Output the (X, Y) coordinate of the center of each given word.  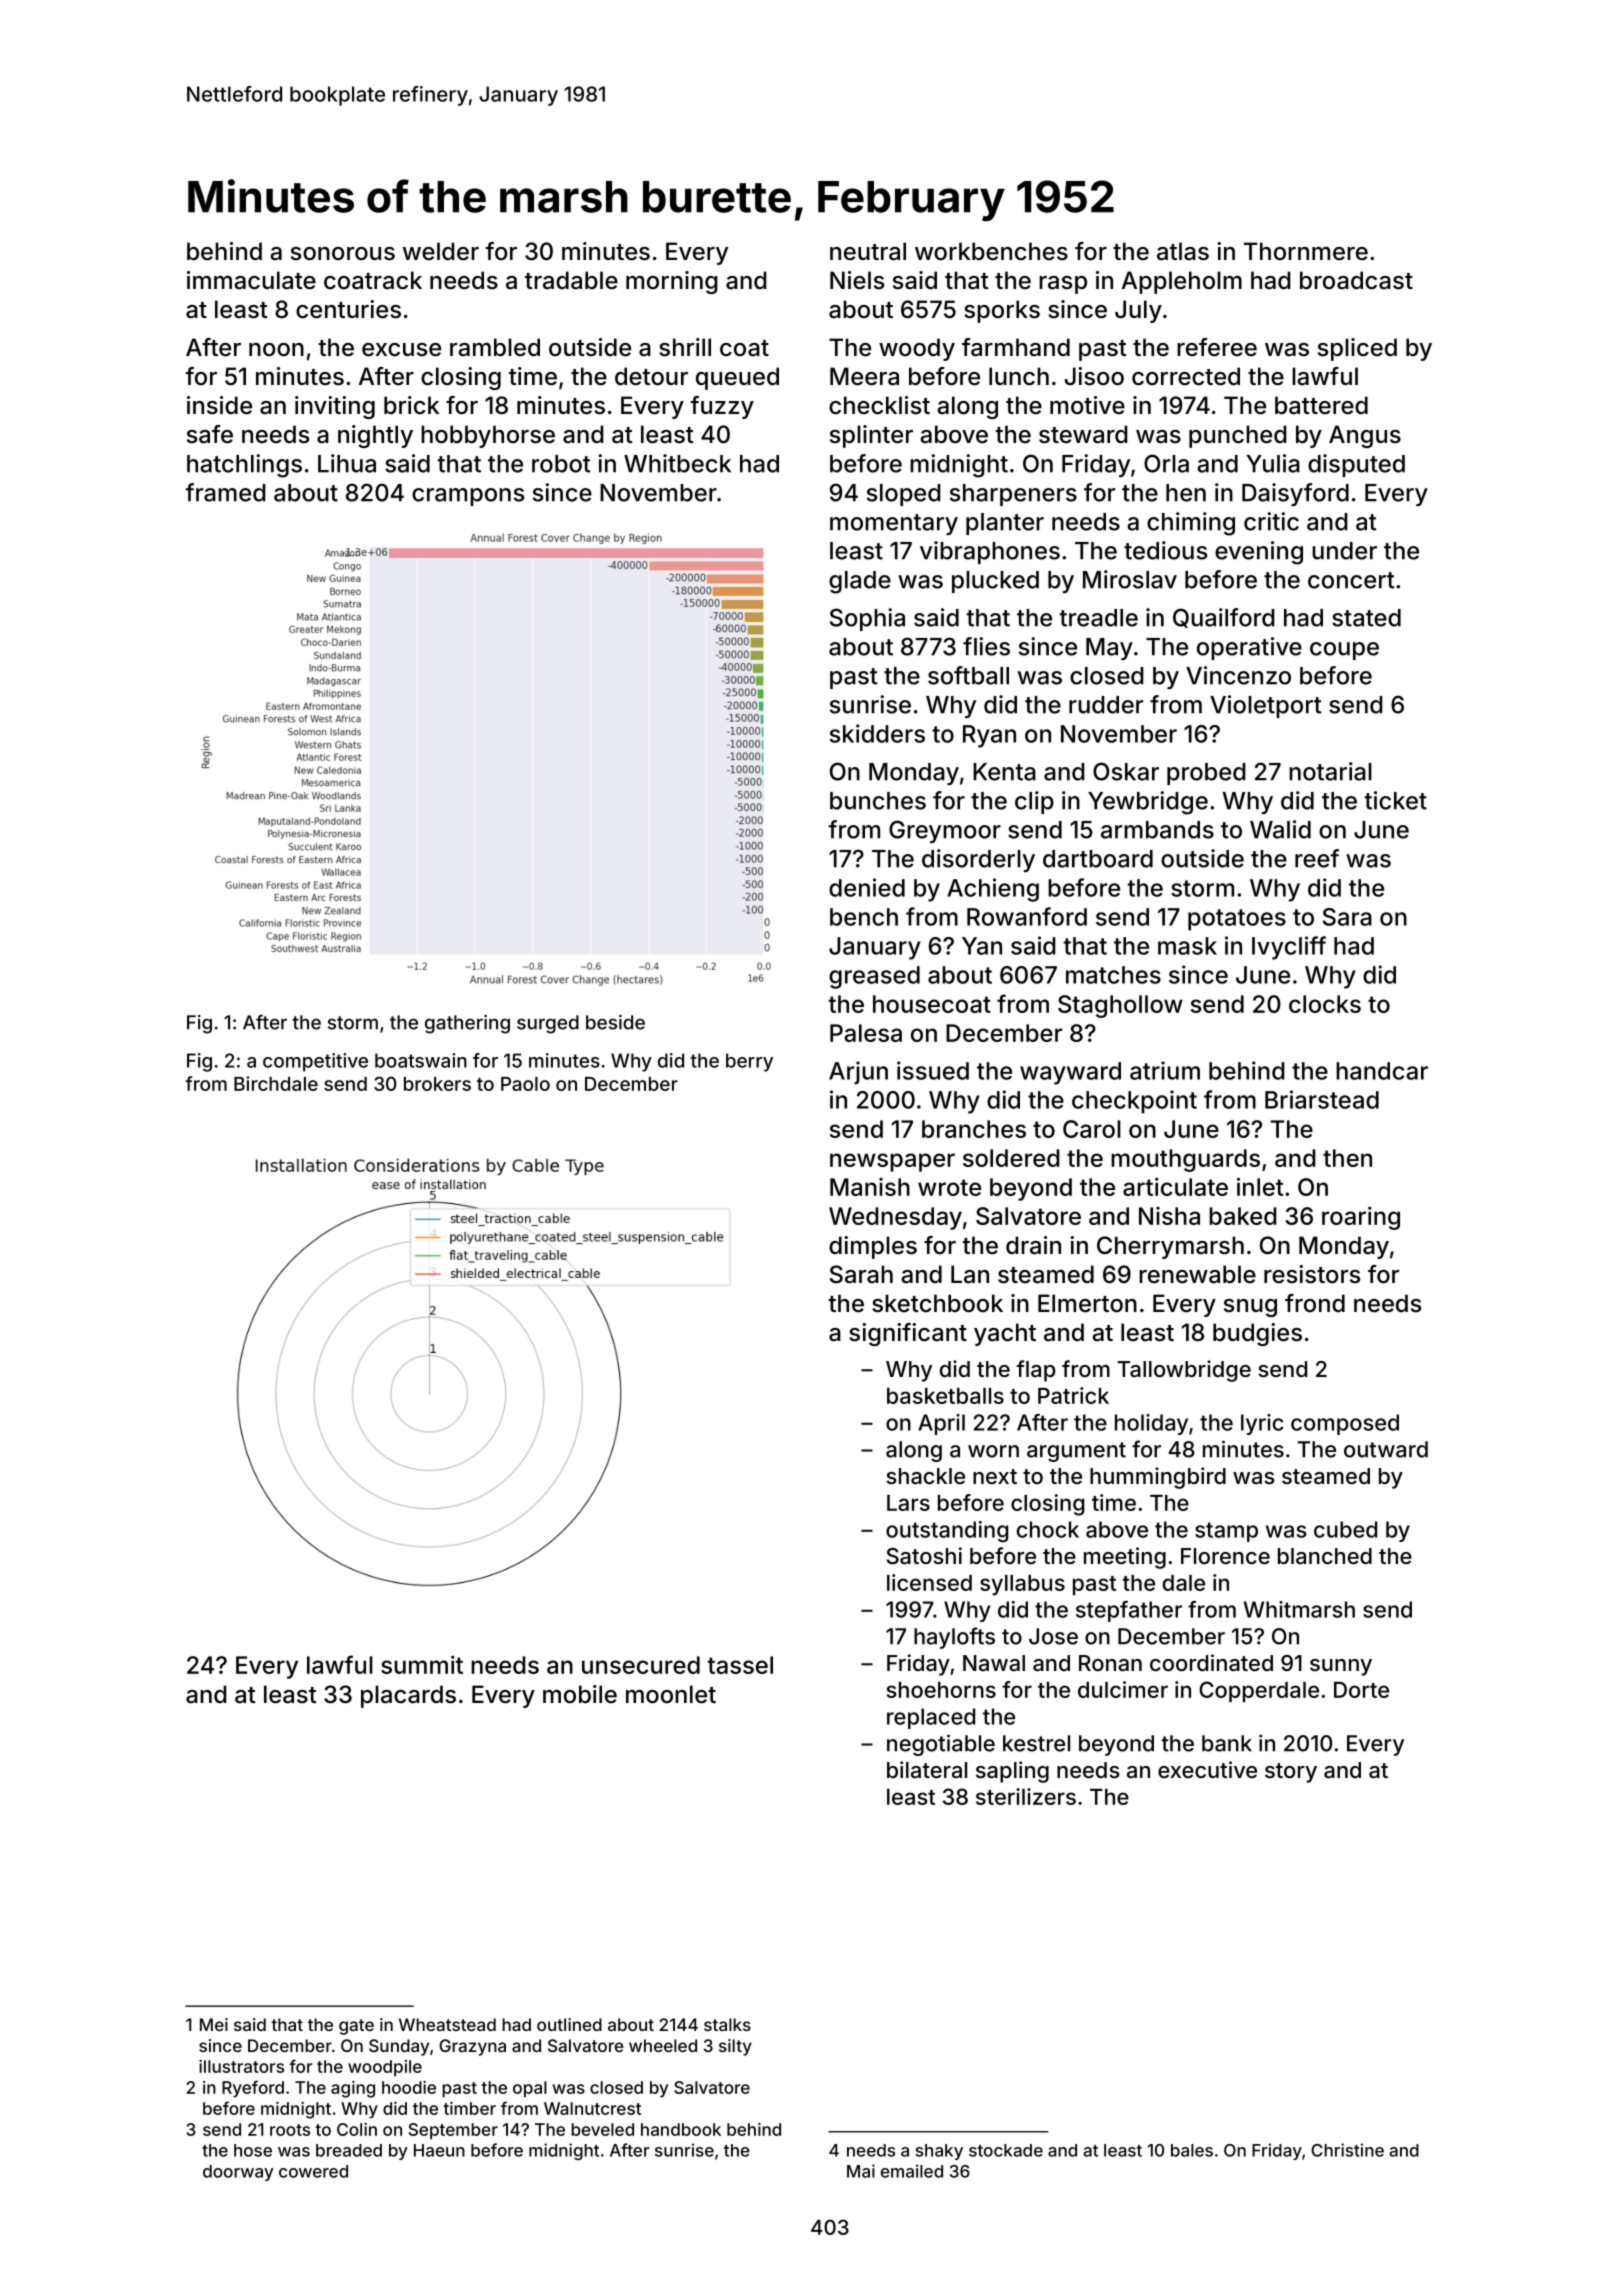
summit (422, 1665)
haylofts (954, 1638)
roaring (1361, 1218)
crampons (468, 497)
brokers (437, 1084)
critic (1271, 521)
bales (1192, 2150)
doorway (238, 2173)
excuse (401, 350)
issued (933, 1070)
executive (1207, 1769)
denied (867, 887)
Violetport (1265, 706)
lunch (1019, 376)
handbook (681, 2129)
